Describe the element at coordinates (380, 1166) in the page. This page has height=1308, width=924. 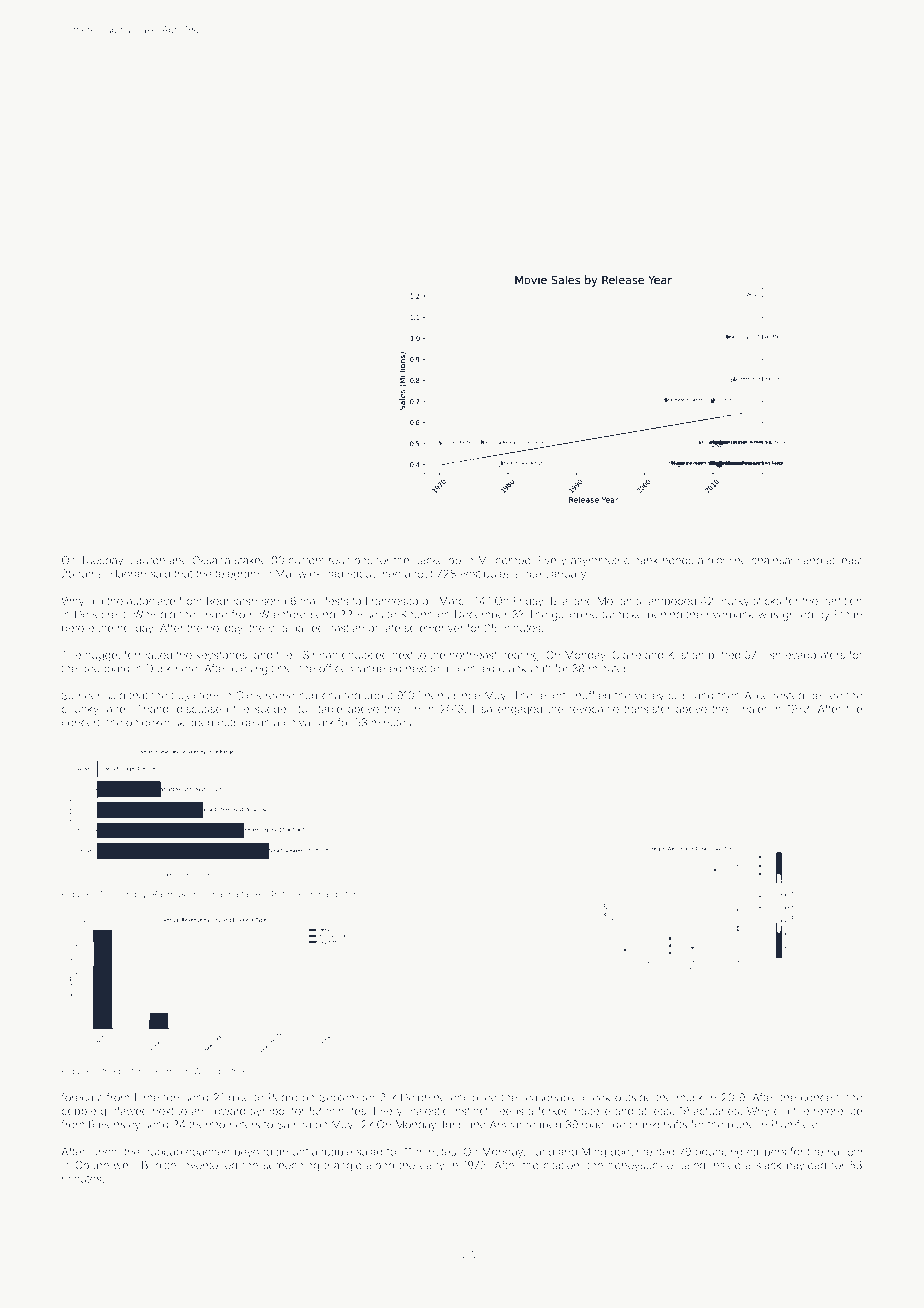
I see `along` at that location.
